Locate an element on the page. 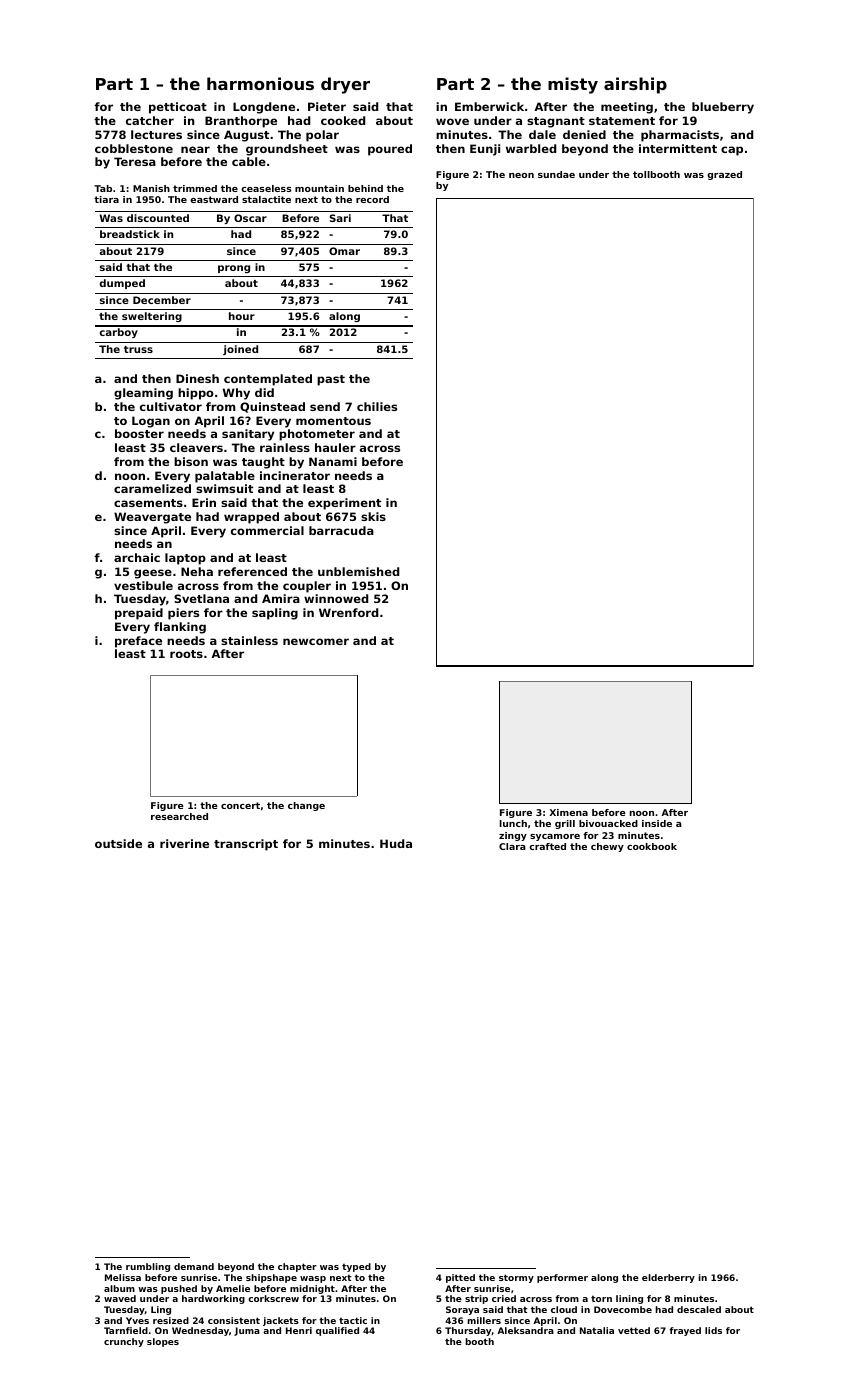  stainless is located at coordinates (249, 640).
